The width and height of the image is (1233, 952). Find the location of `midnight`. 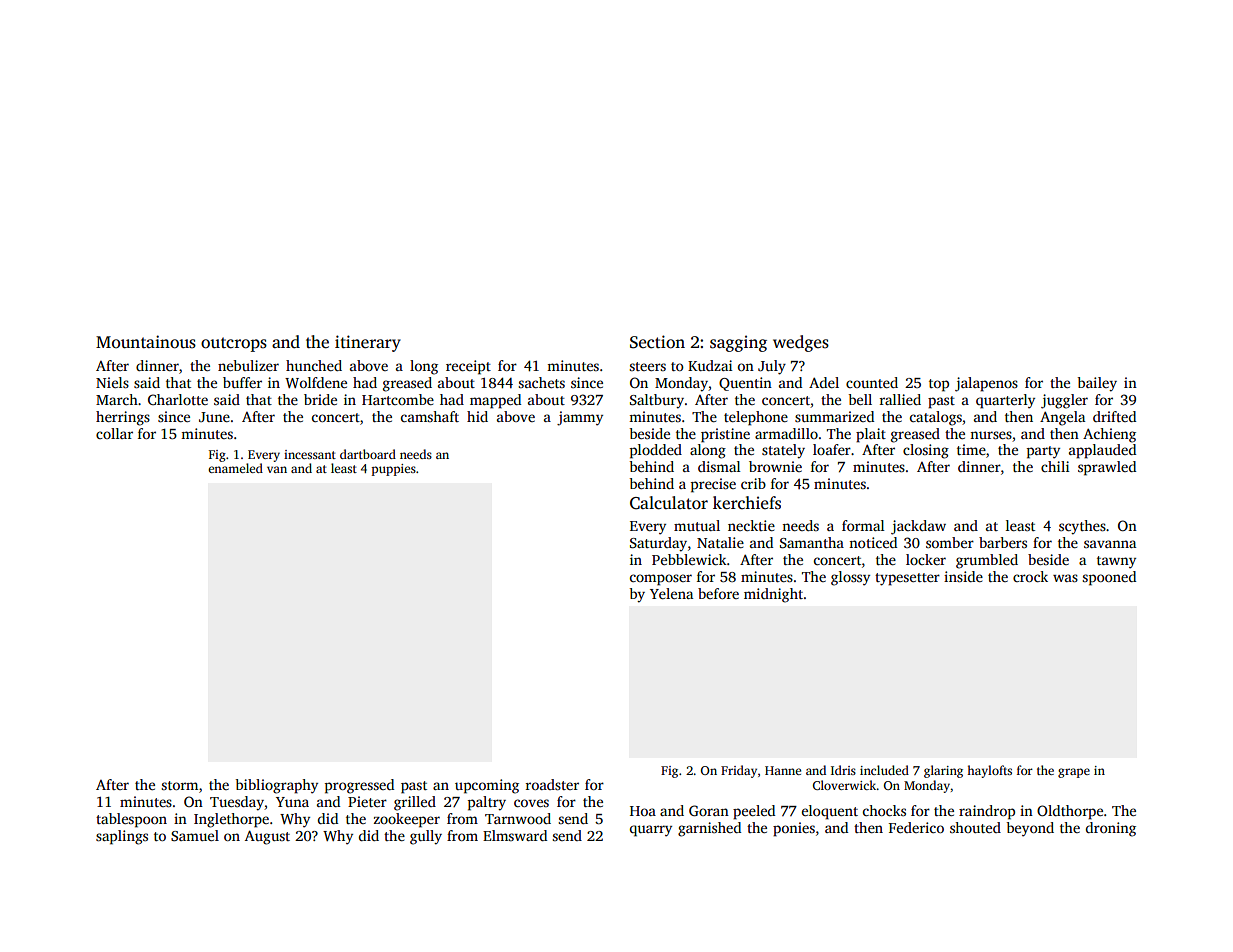

midnight is located at coordinates (773, 595).
